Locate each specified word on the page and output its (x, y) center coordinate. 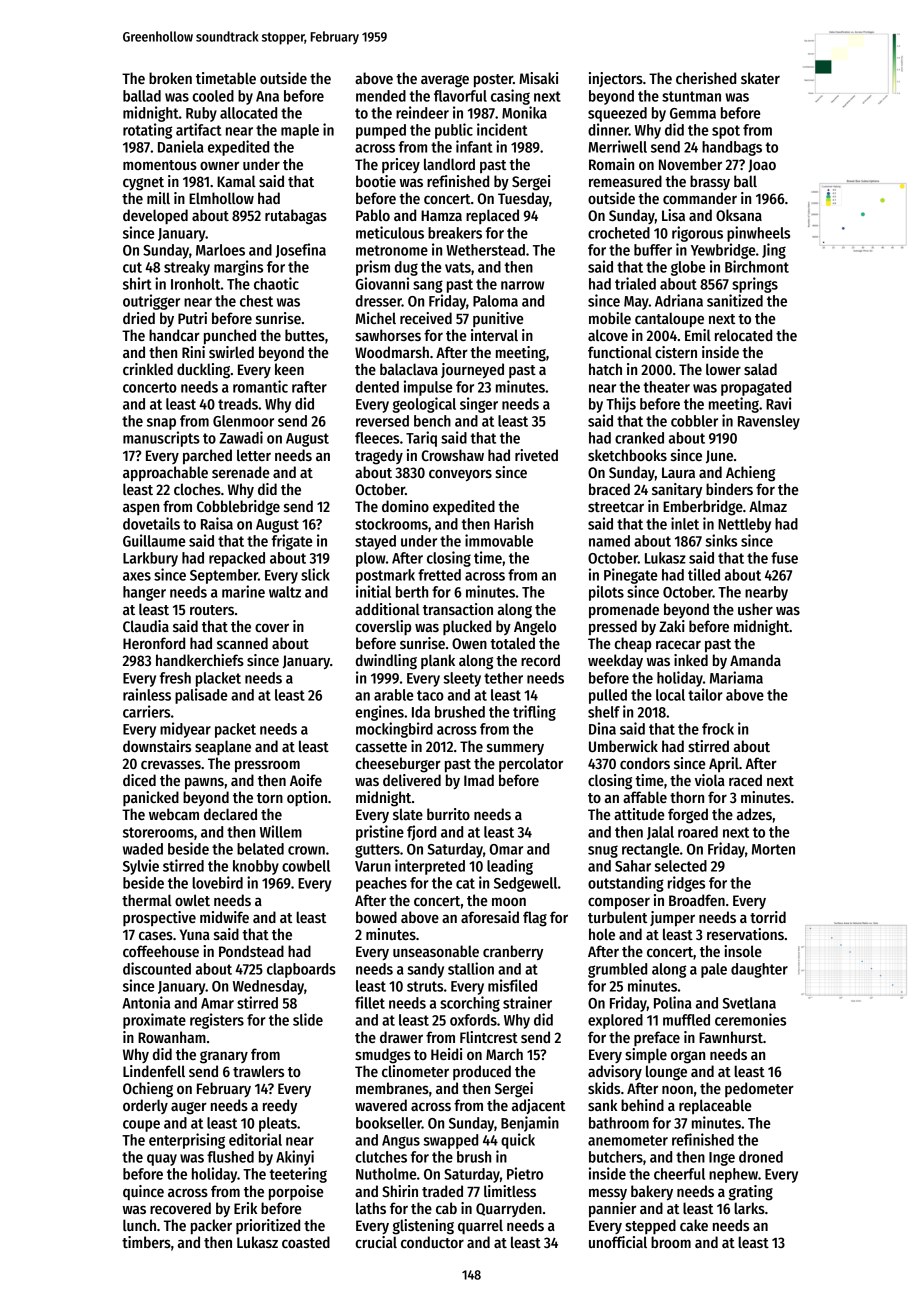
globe (688, 268)
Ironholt (196, 284)
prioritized (268, 1226)
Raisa (217, 523)
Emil (698, 335)
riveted (536, 455)
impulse (428, 388)
